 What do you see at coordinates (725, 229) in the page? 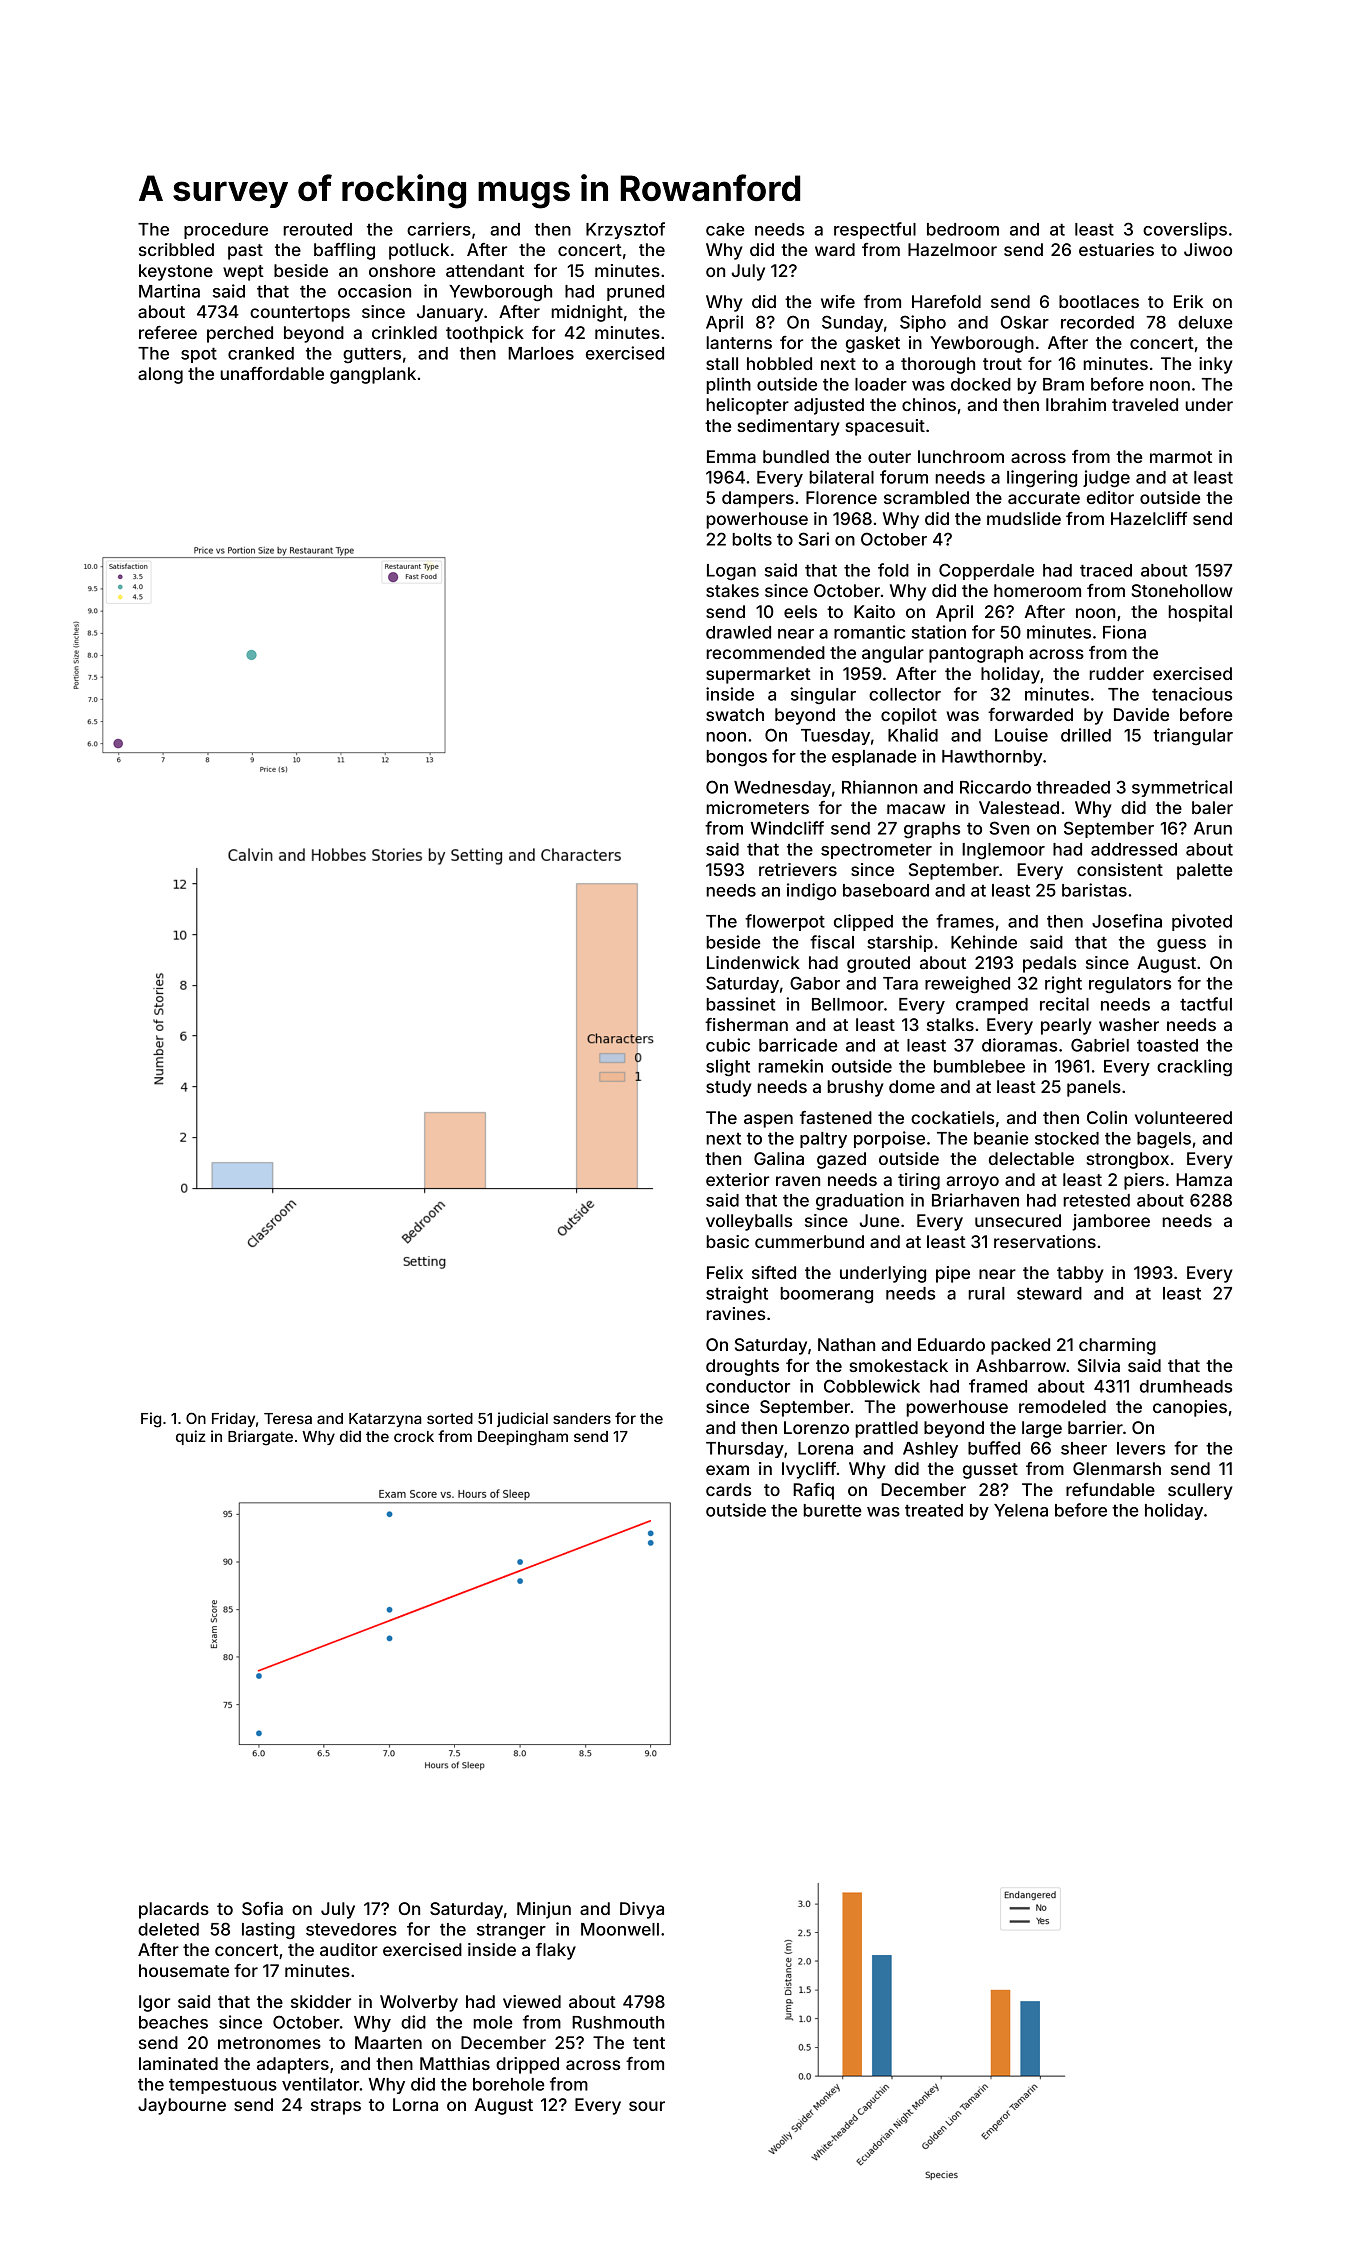
I see `cake` at bounding box center [725, 229].
